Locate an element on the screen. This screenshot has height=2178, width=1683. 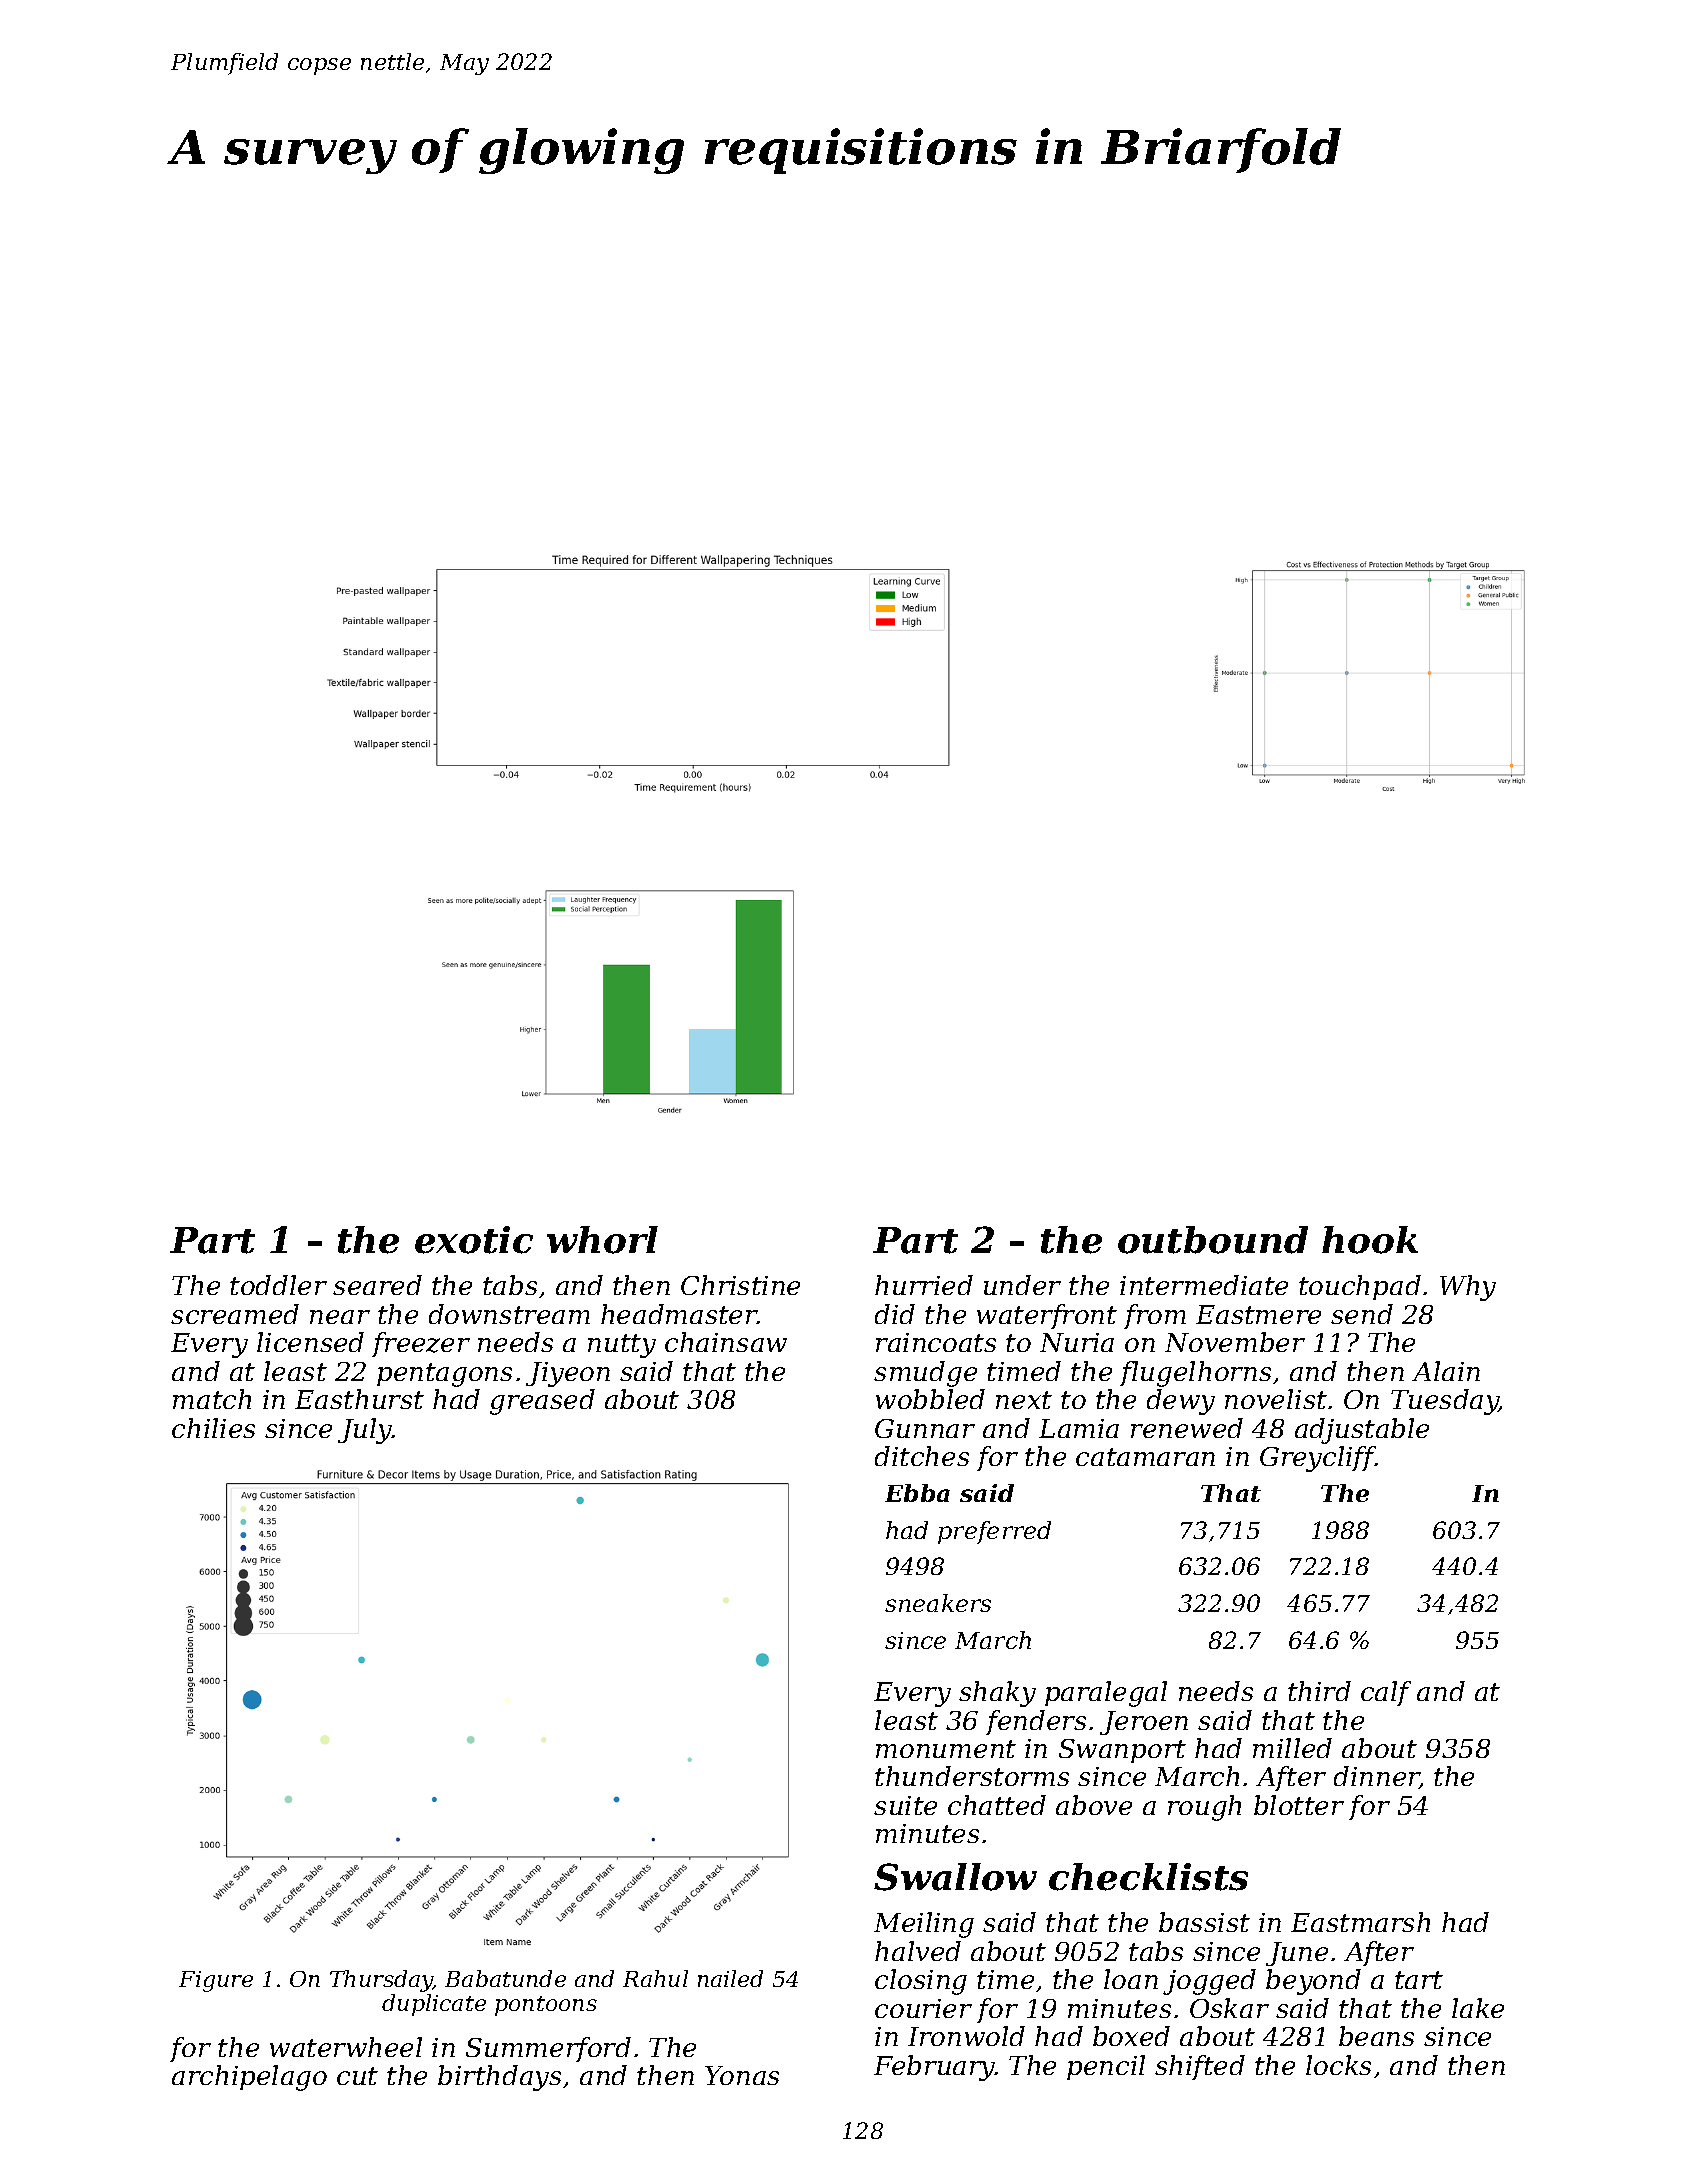
blotter is located at coordinates (1299, 1805).
